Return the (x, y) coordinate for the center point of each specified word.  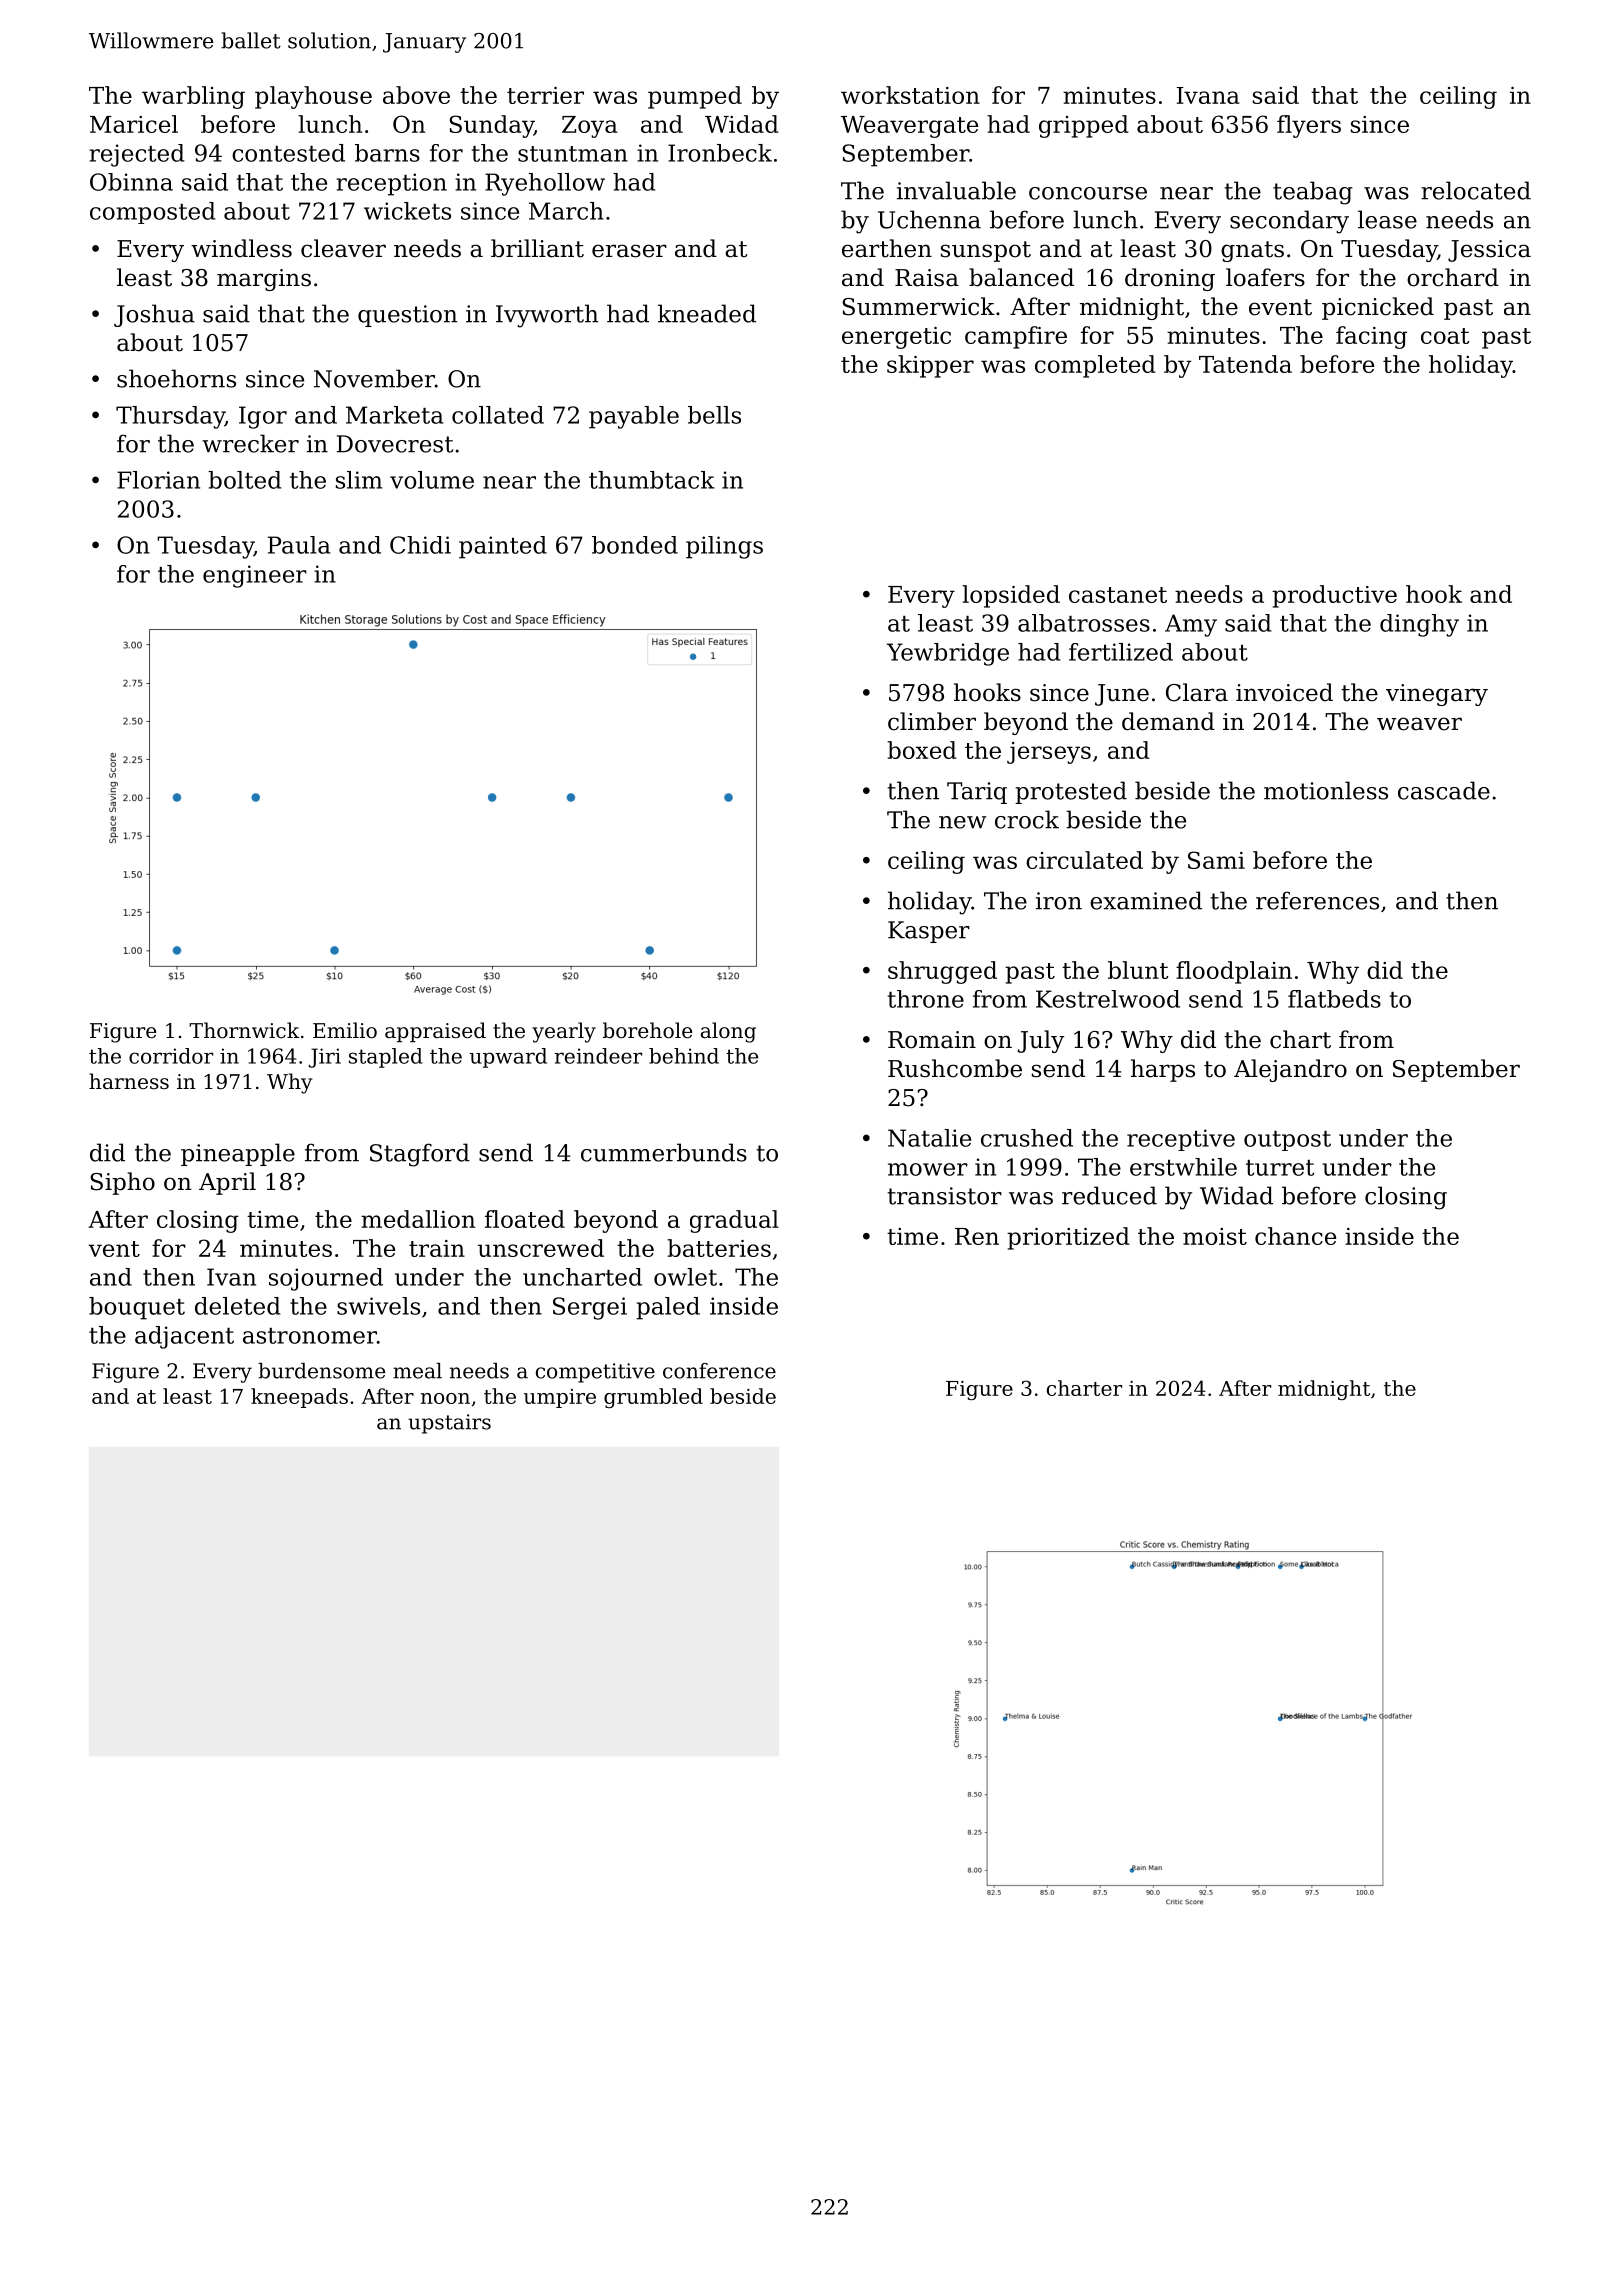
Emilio (345, 1030)
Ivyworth (547, 316)
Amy (1191, 625)
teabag (1313, 193)
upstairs (449, 1424)
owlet (685, 1277)
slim (359, 480)
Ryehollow (545, 184)
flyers (1309, 126)
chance (1295, 1236)
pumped (695, 97)
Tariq (977, 793)
